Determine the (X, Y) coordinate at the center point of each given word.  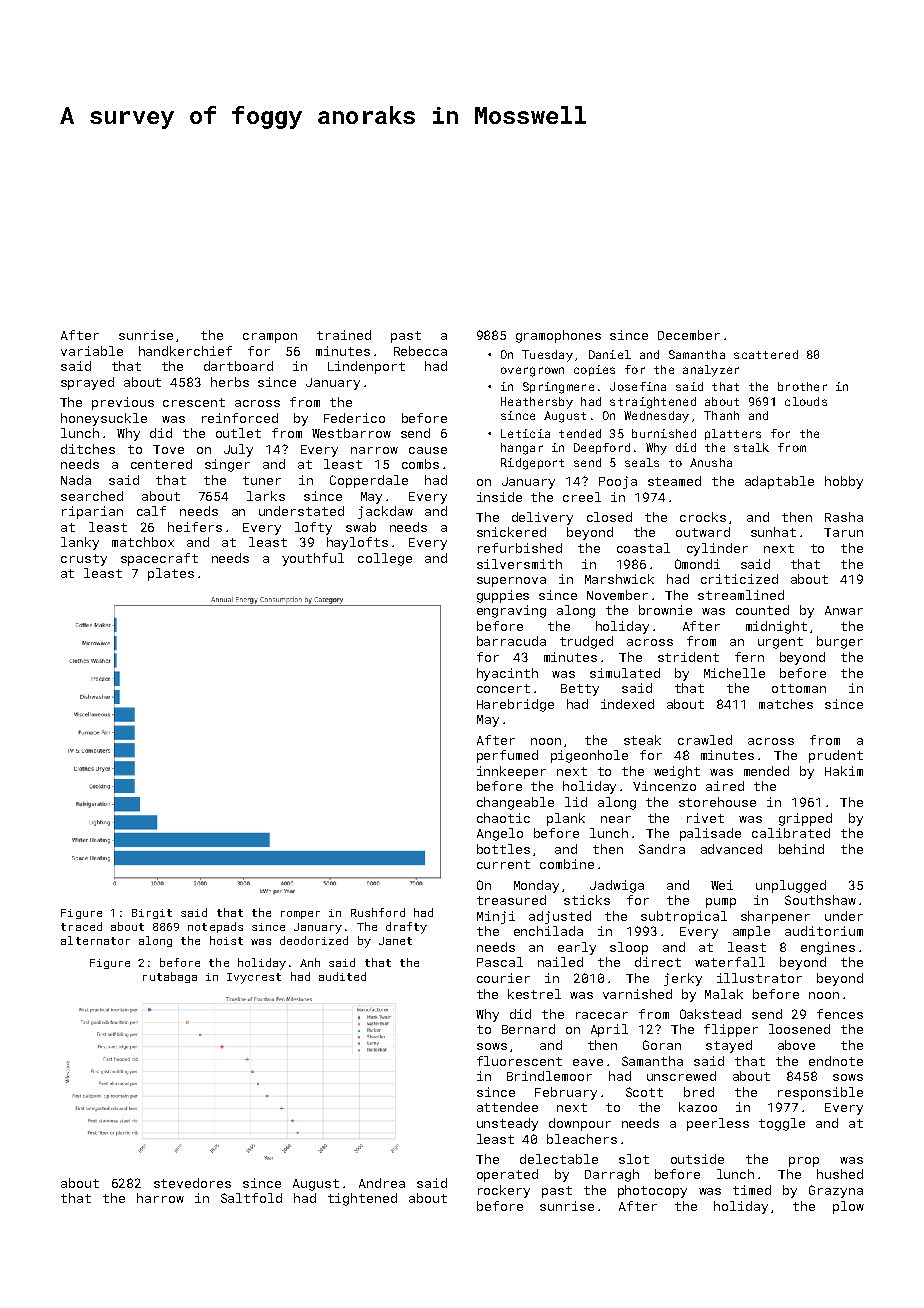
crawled (705, 740)
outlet (238, 433)
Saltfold (251, 1198)
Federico (354, 418)
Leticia (525, 433)
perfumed (507, 756)
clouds (806, 401)
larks (266, 496)
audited (342, 976)
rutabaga (170, 977)
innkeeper (511, 772)
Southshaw (820, 900)
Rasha (844, 517)
